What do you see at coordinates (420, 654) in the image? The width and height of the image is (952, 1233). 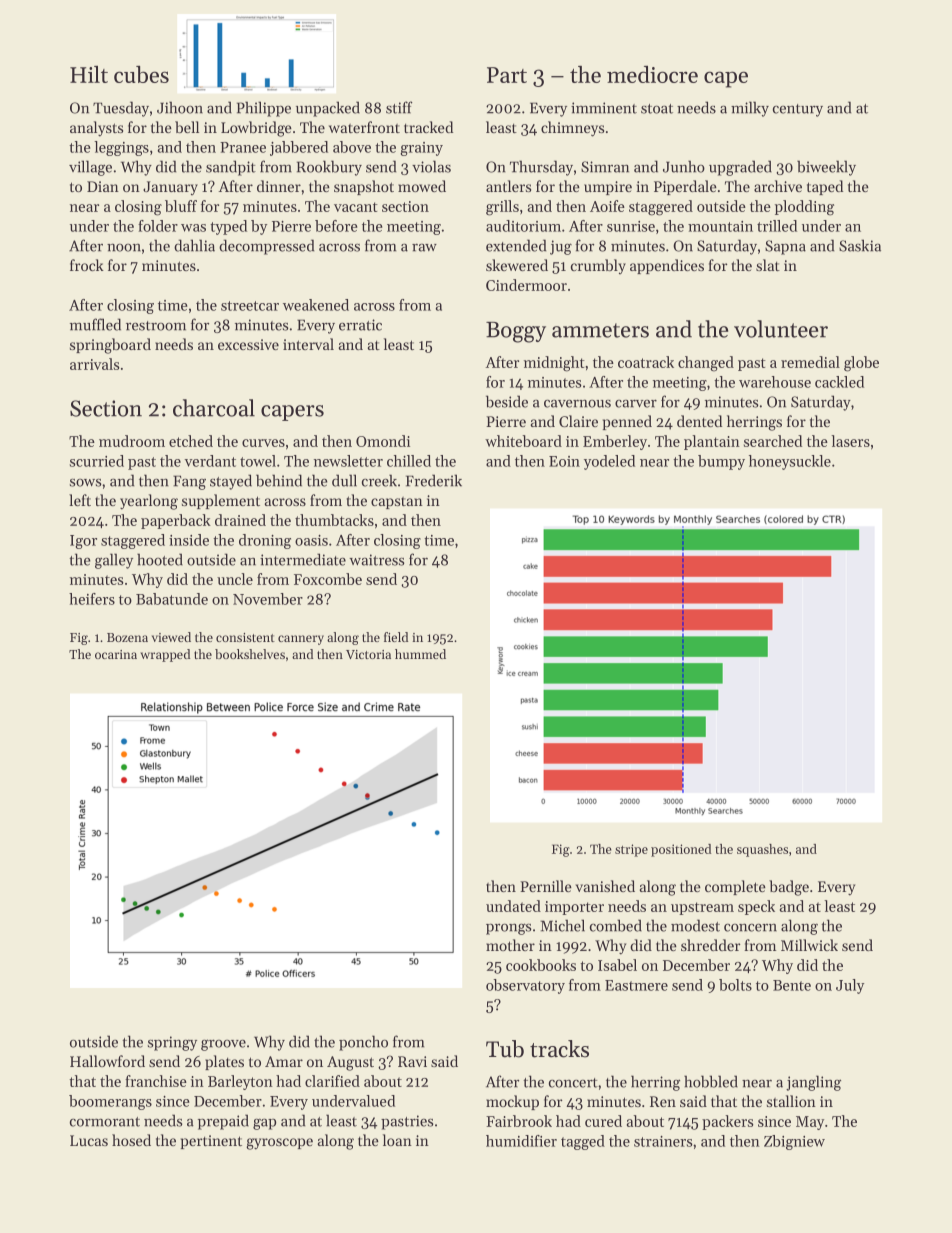 I see `hummed` at bounding box center [420, 654].
